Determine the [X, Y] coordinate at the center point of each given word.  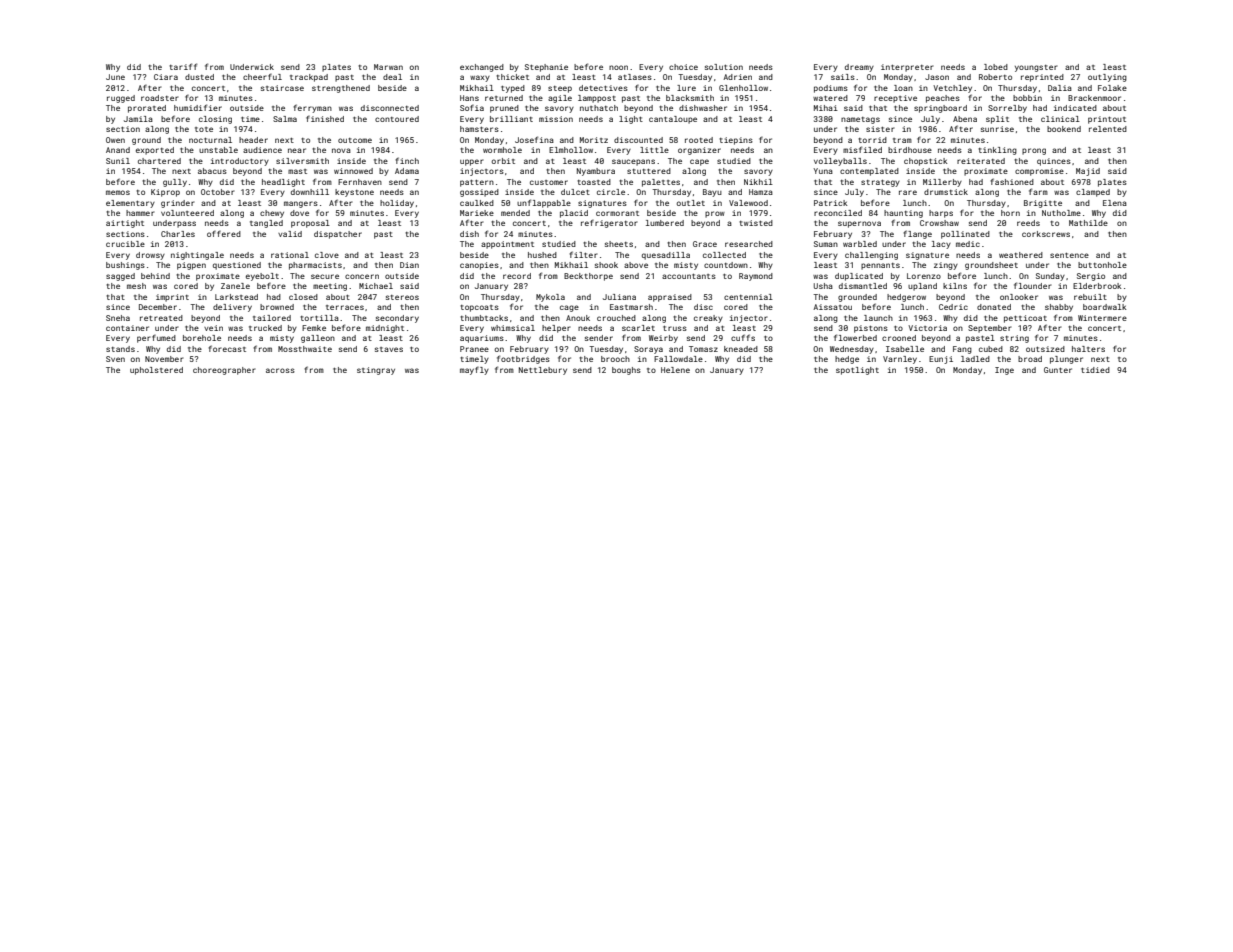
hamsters [479, 129]
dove [299, 213]
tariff [183, 66]
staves [389, 349]
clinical [1060, 119]
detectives [603, 88]
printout [1107, 120]
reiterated [981, 161]
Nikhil [758, 182]
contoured [397, 119]
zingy [946, 266]
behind [155, 276]
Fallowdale [678, 359]
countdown [726, 265]
